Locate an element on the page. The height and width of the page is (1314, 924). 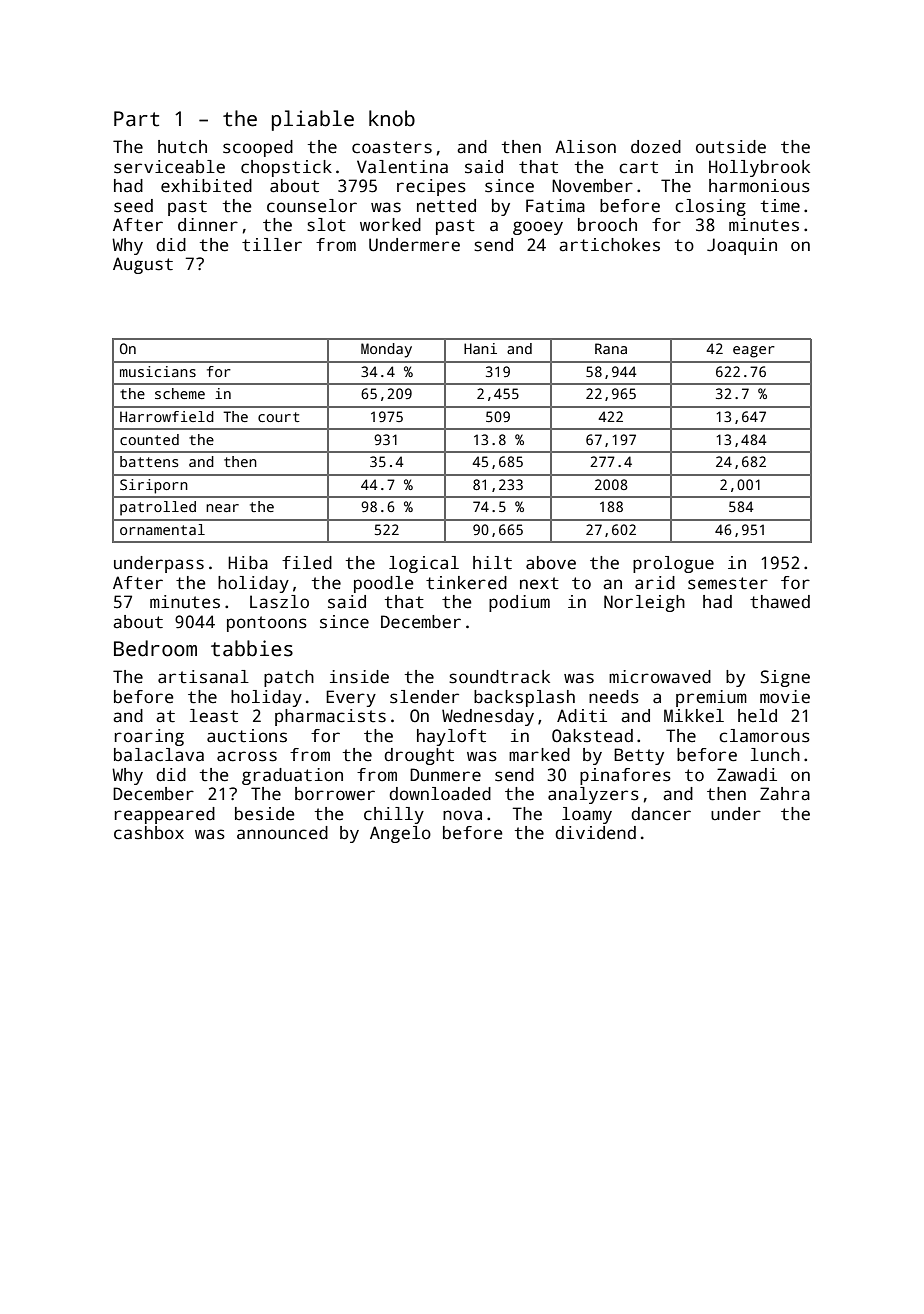
Every is located at coordinates (351, 698).
